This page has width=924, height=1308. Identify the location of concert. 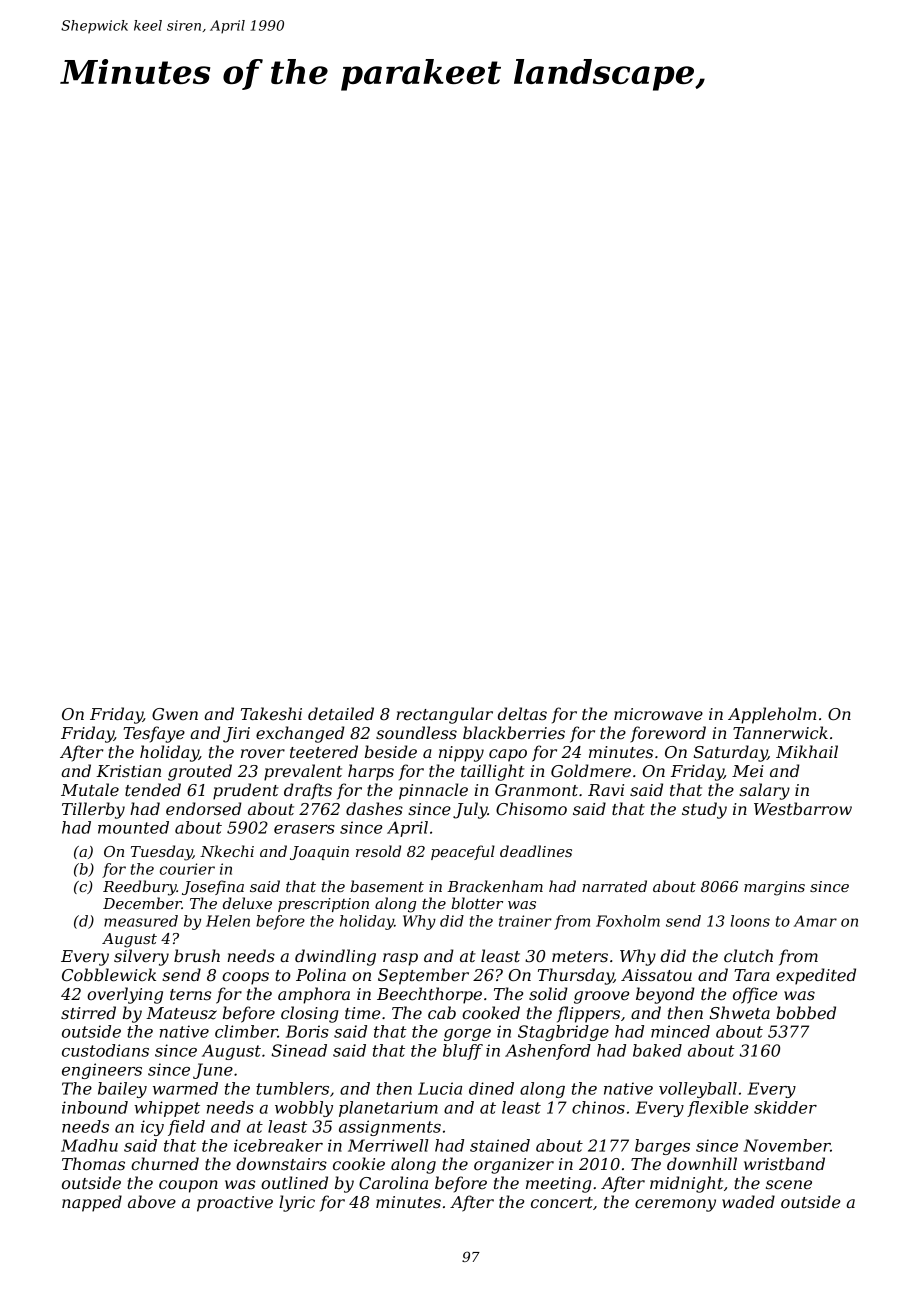
(562, 1202).
